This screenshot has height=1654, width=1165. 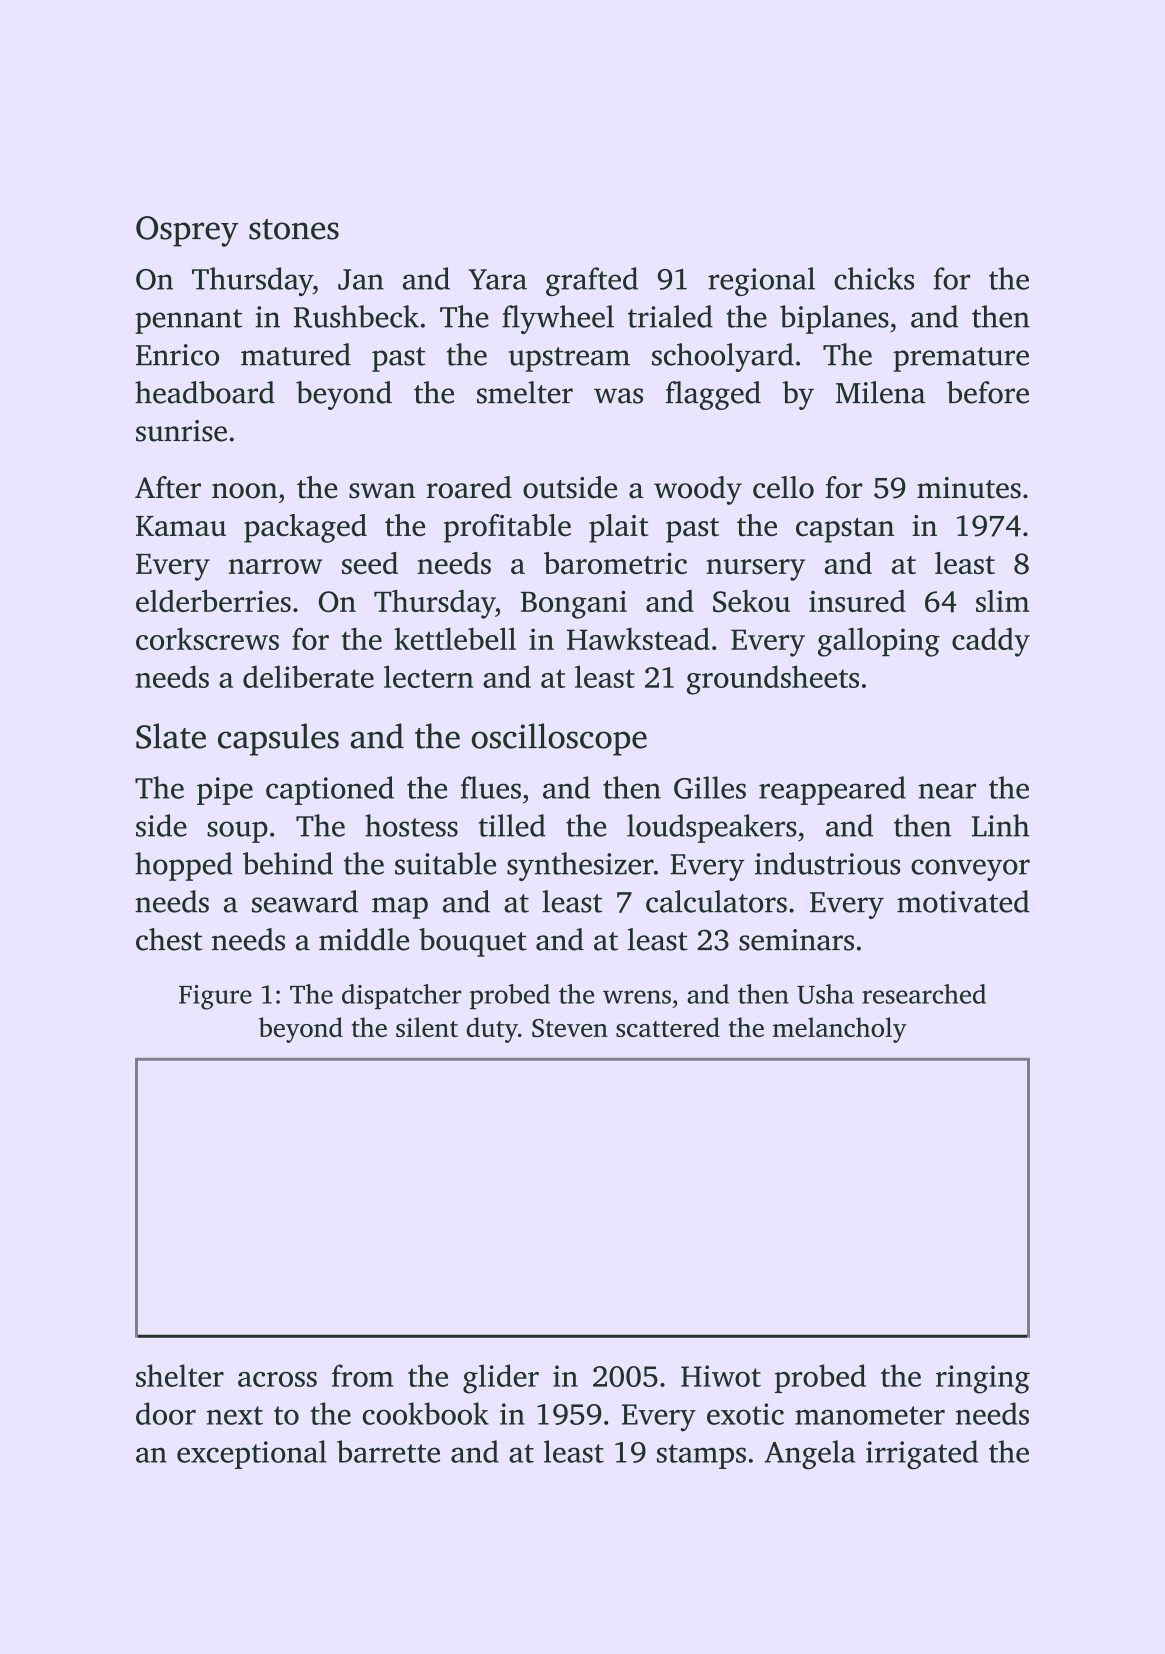 I want to click on groundsheets, so click(x=773, y=680).
